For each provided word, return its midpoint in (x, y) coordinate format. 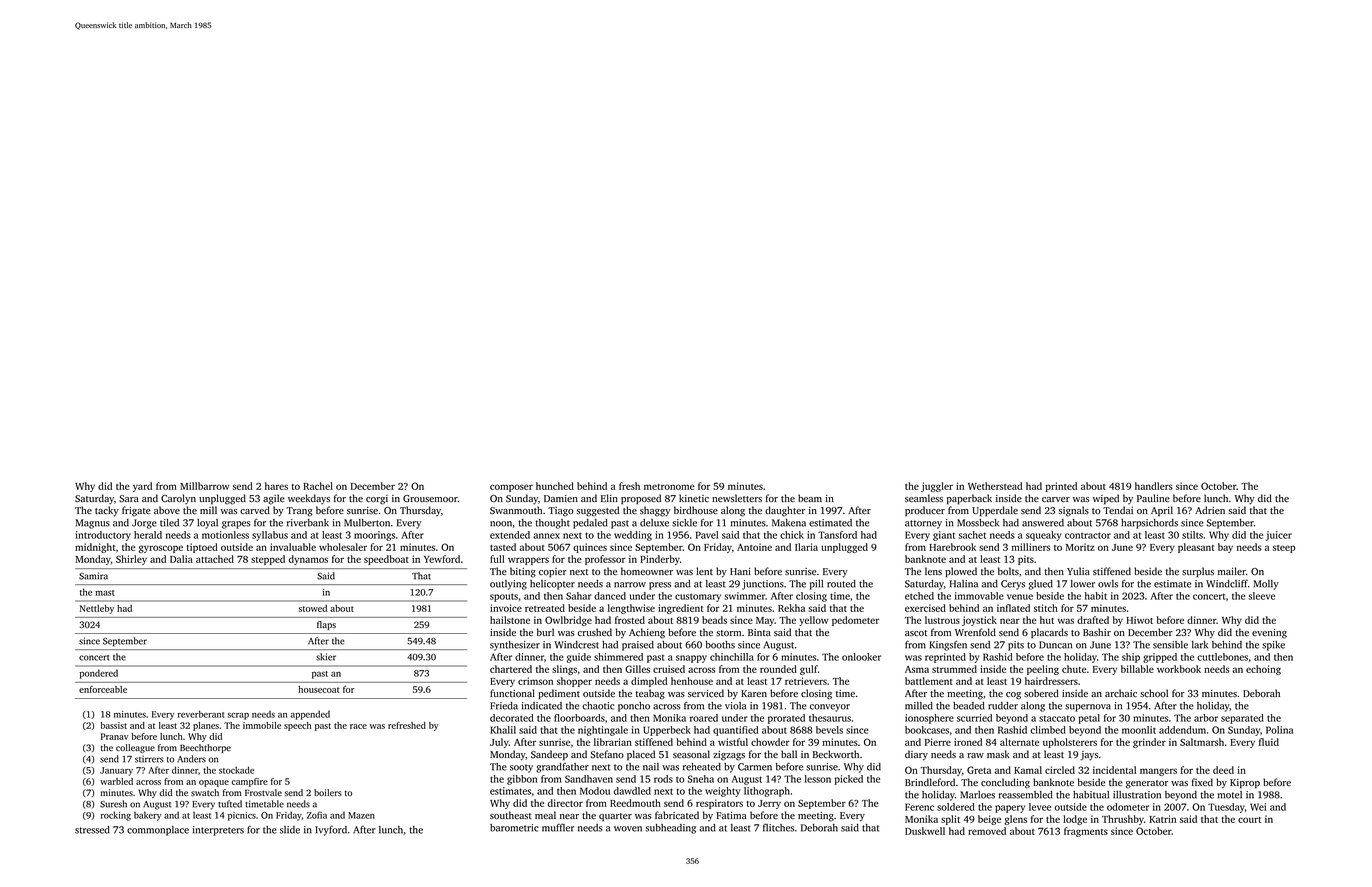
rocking (115, 816)
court (1249, 820)
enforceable (103, 689)
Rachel (318, 486)
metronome (669, 487)
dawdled (632, 791)
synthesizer (515, 646)
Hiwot (1139, 620)
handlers (1154, 486)
